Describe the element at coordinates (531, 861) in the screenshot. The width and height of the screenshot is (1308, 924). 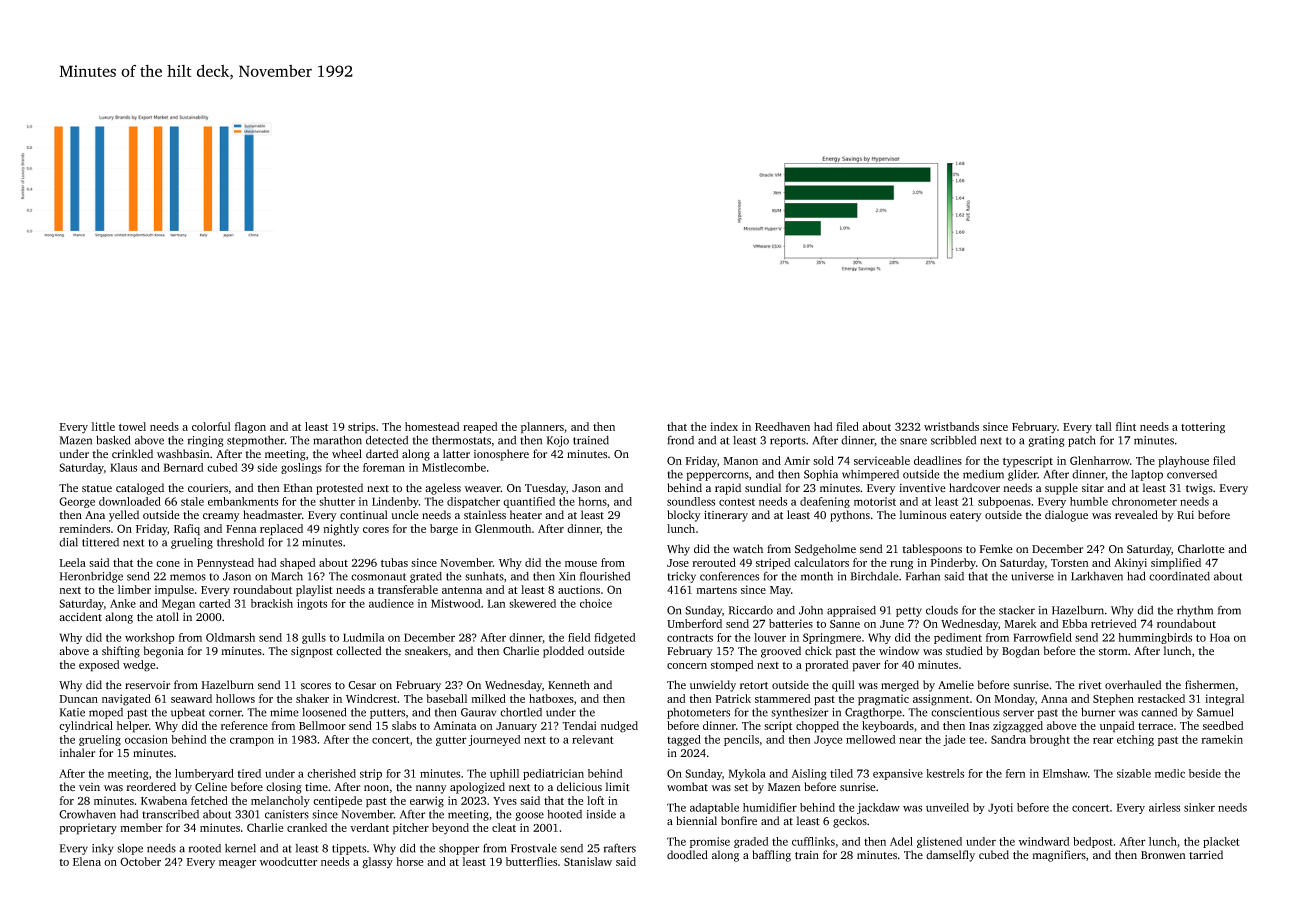
I see `butterflies` at that location.
